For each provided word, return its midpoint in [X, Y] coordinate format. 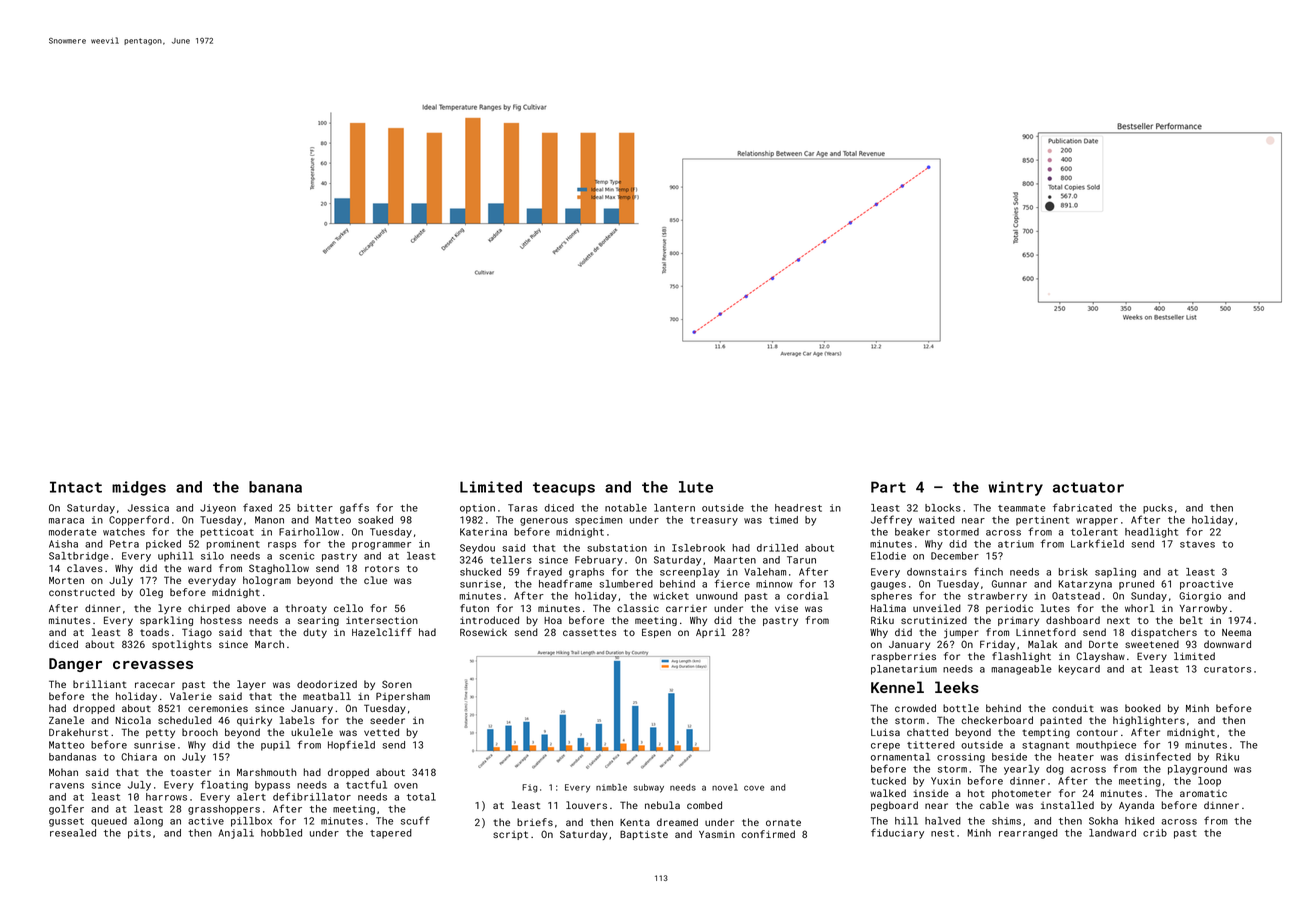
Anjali [236, 834]
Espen [656, 633]
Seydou [477, 549]
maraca [66, 521]
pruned [1136, 585]
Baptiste [644, 835]
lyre [169, 609]
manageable [1021, 670]
